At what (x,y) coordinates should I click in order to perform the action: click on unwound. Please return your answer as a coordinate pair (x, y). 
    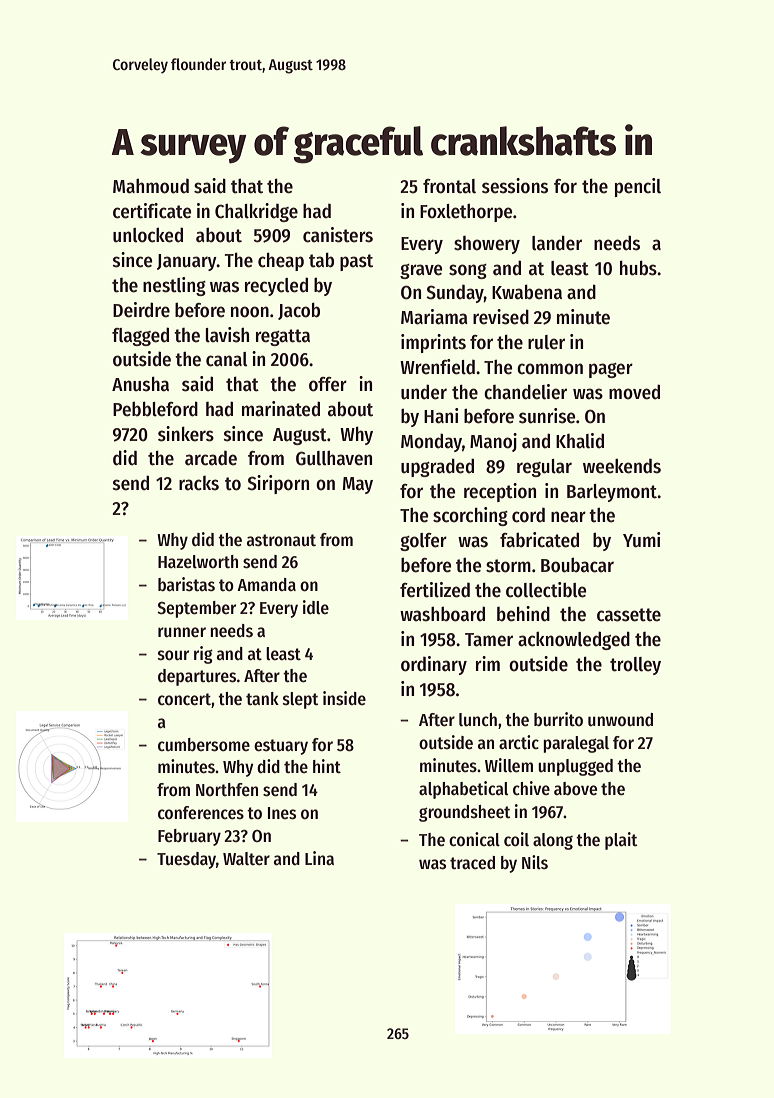
    Looking at the image, I should click on (620, 720).
